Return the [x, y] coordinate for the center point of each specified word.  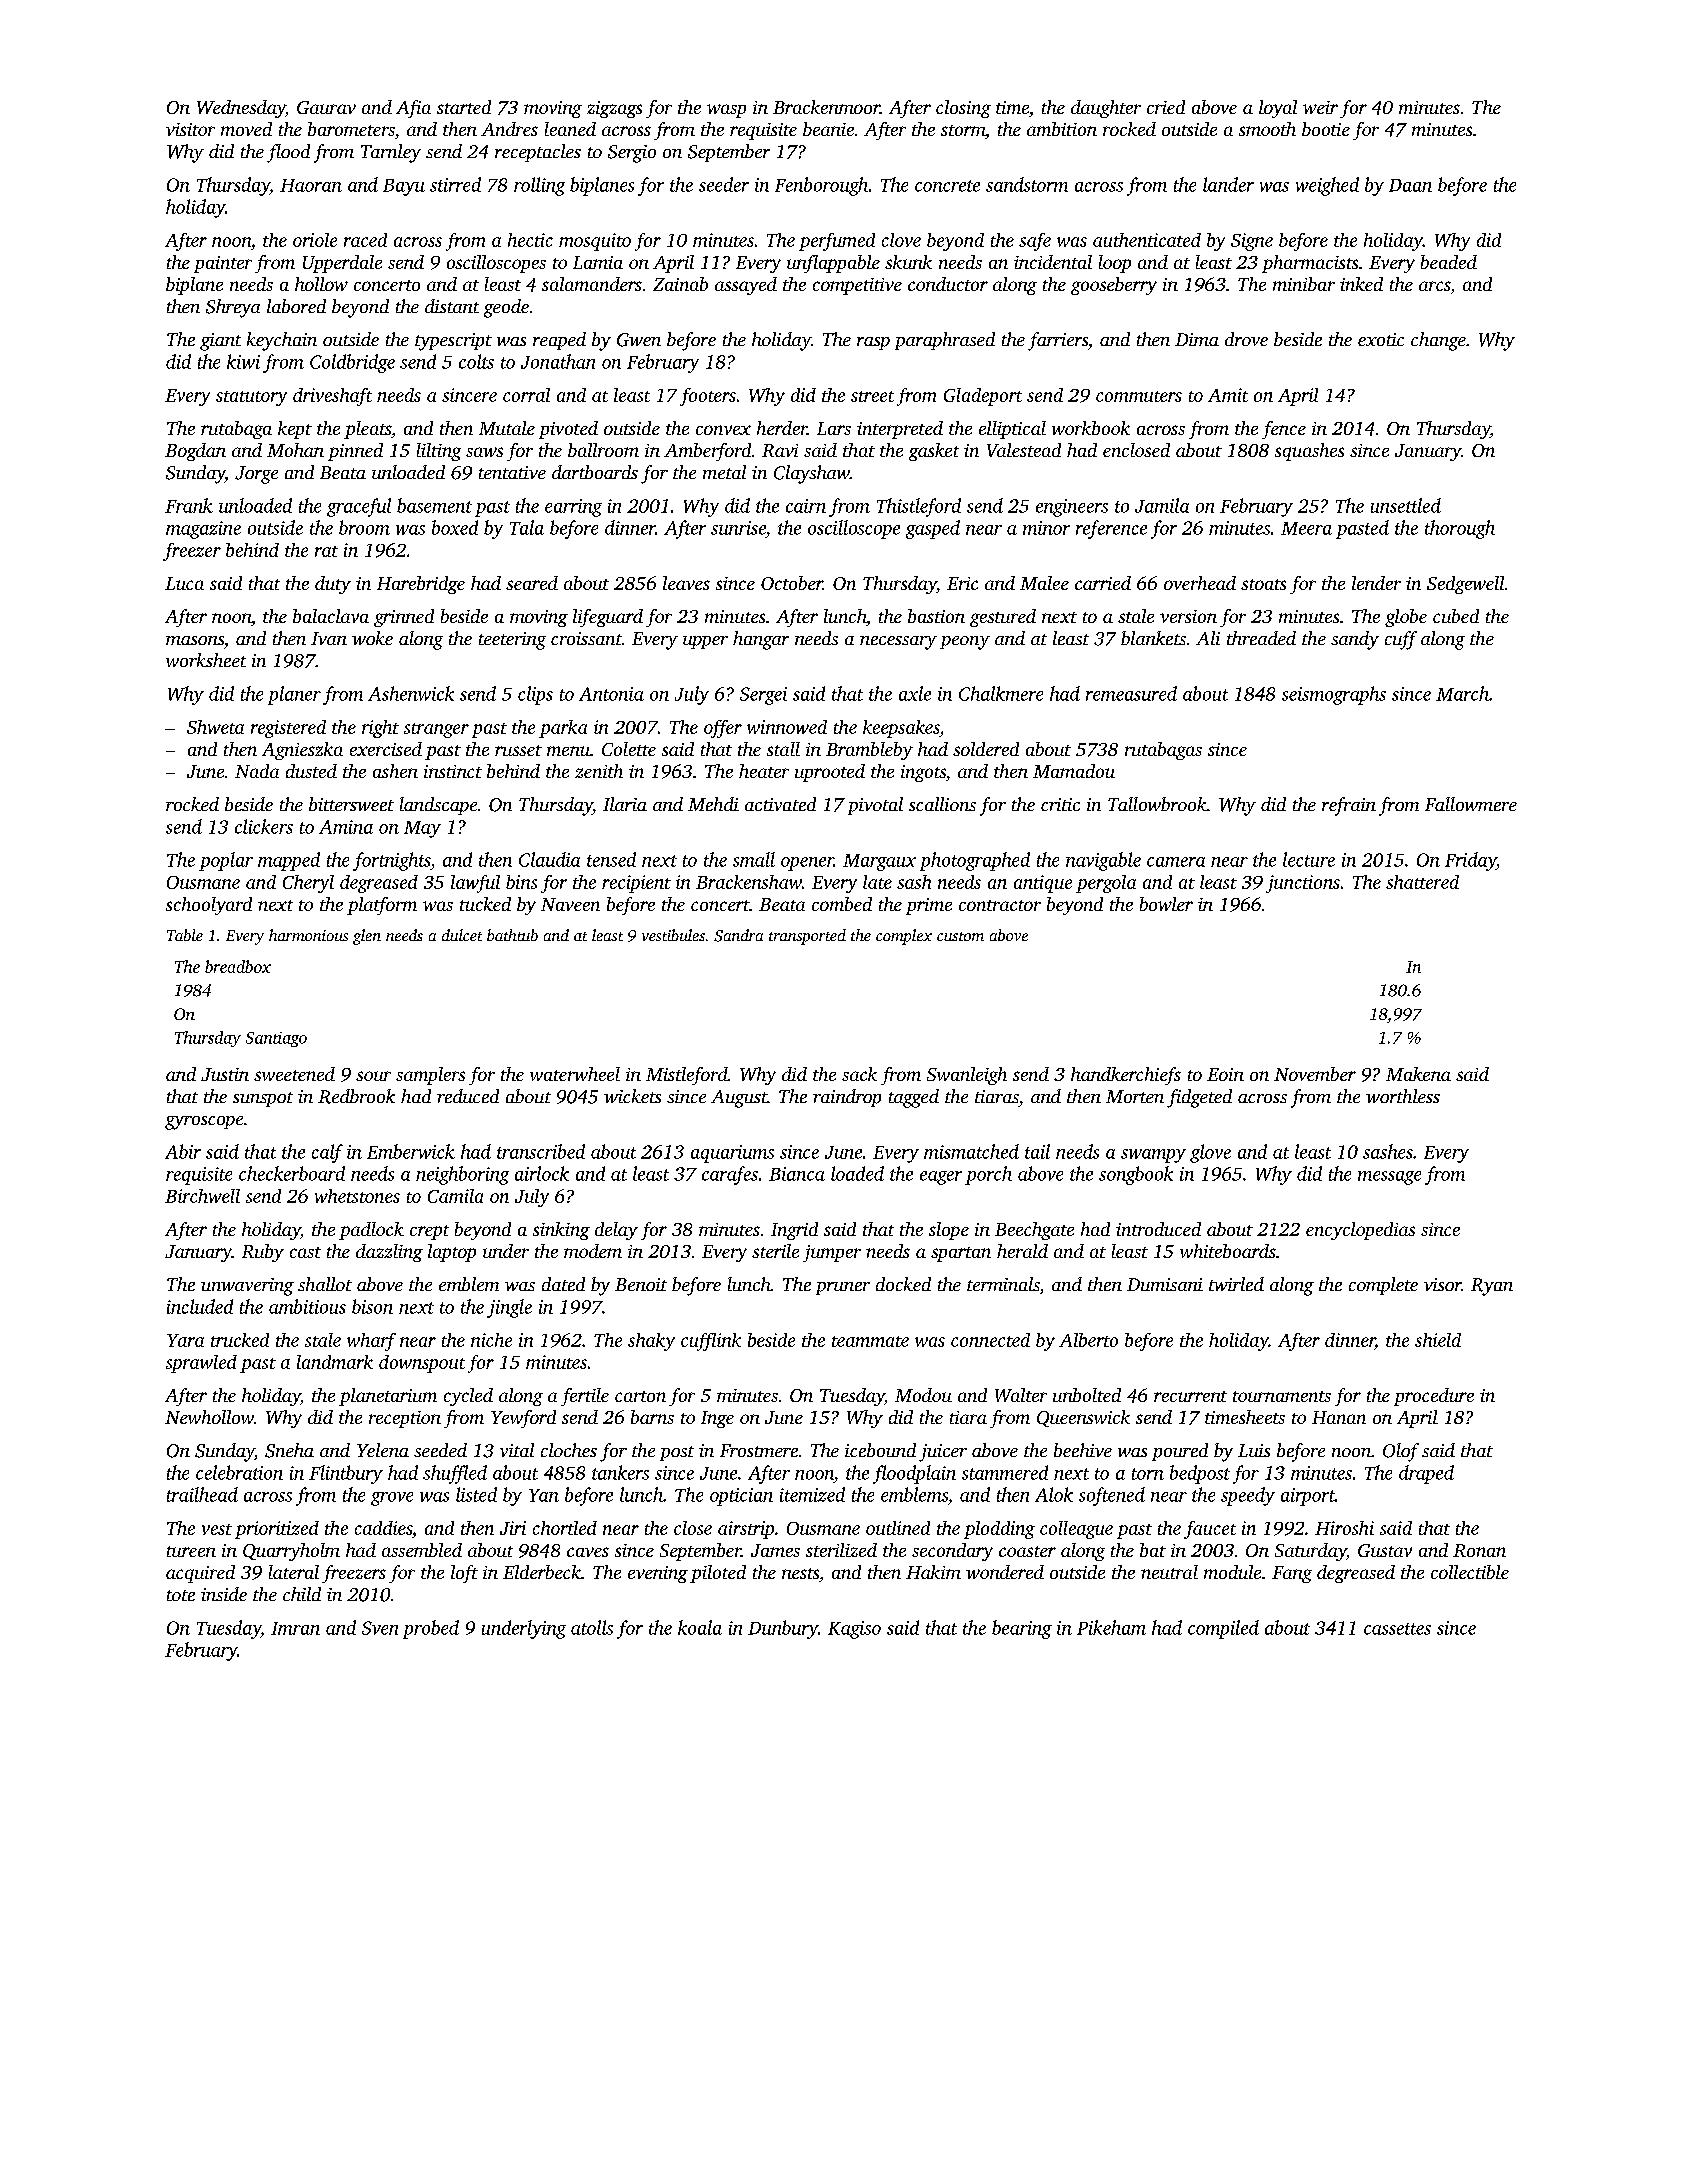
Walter [1021, 1395]
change [1438, 341]
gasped [933, 529]
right [380, 729]
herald [1022, 1251]
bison [372, 1306]
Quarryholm [291, 1552]
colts [476, 361]
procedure [1434, 1397]
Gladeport [983, 397]
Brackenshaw [749, 882]
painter [223, 264]
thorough [1460, 529]
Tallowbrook [1157, 804]
